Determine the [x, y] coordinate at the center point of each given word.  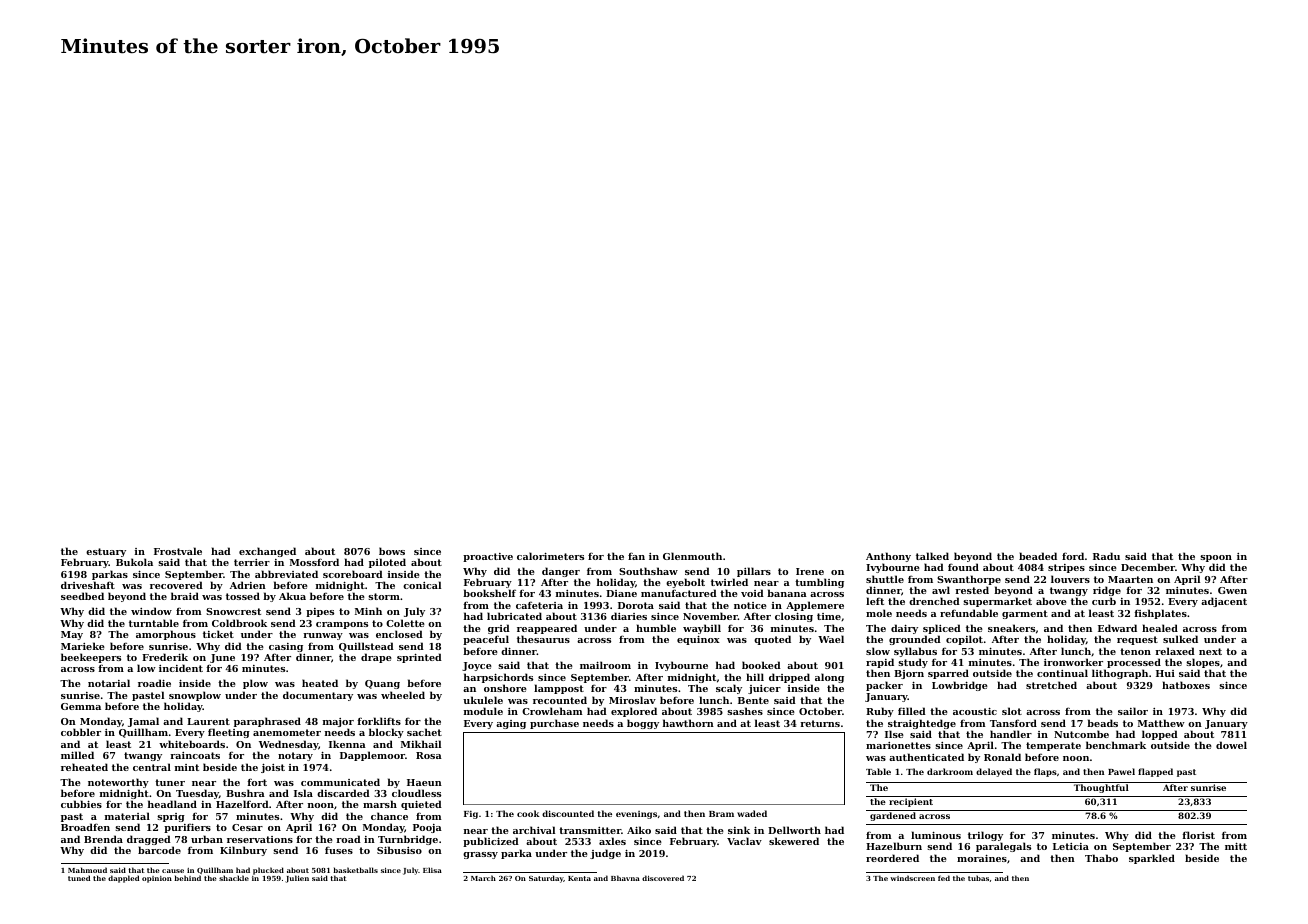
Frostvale [178, 551]
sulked [1180, 639]
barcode [159, 850]
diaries [629, 616]
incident [181, 668]
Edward [1117, 628]
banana [787, 593]
